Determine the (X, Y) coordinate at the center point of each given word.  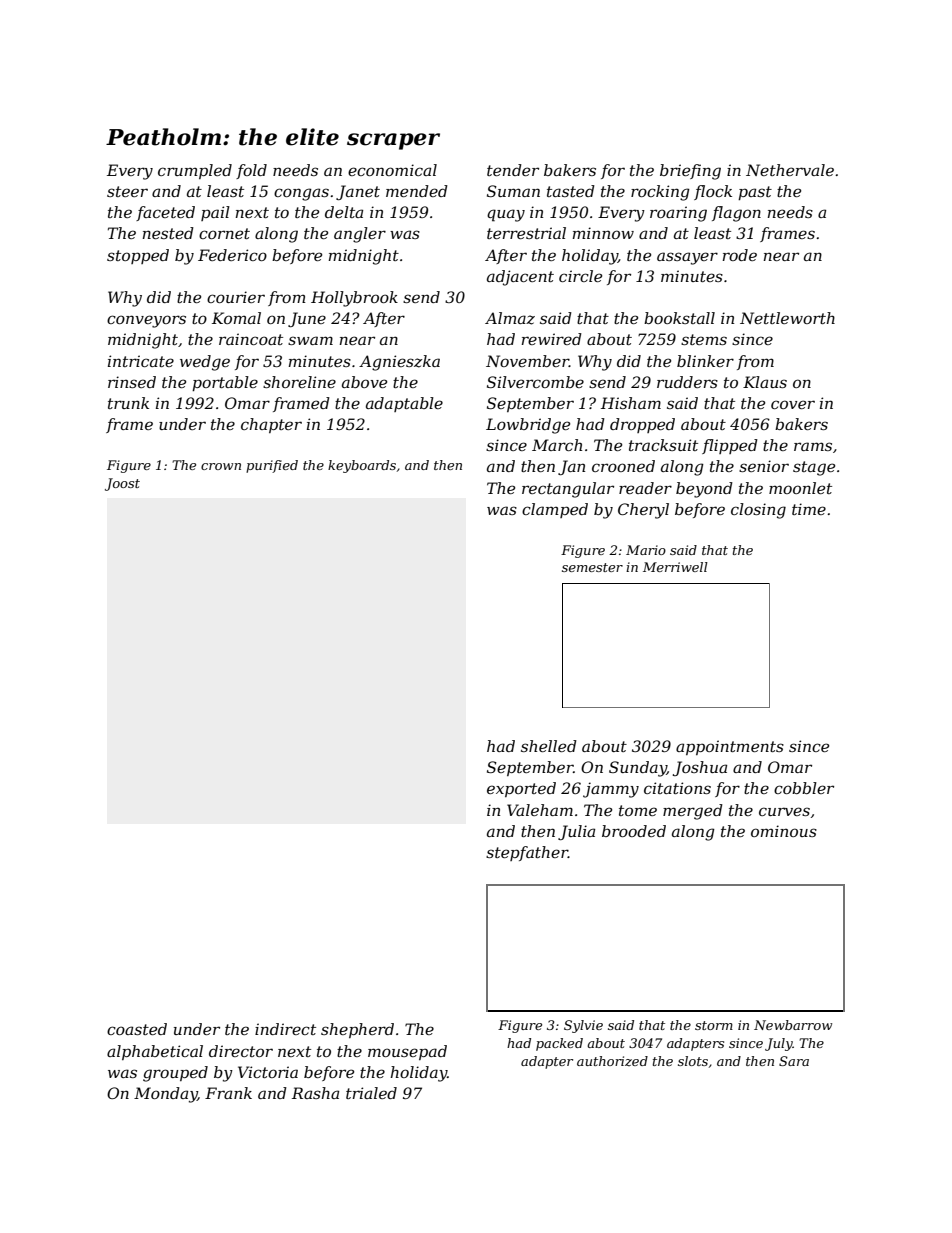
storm (714, 1025)
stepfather (527, 853)
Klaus (765, 382)
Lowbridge (528, 426)
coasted (137, 1029)
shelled (549, 746)
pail (215, 213)
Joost (122, 484)
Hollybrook (354, 299)
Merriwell (675, 567)
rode (740, 255)
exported (521, 789)
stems (704, 339)
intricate (141, 361)
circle (580, 276)
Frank (228, 1093)
